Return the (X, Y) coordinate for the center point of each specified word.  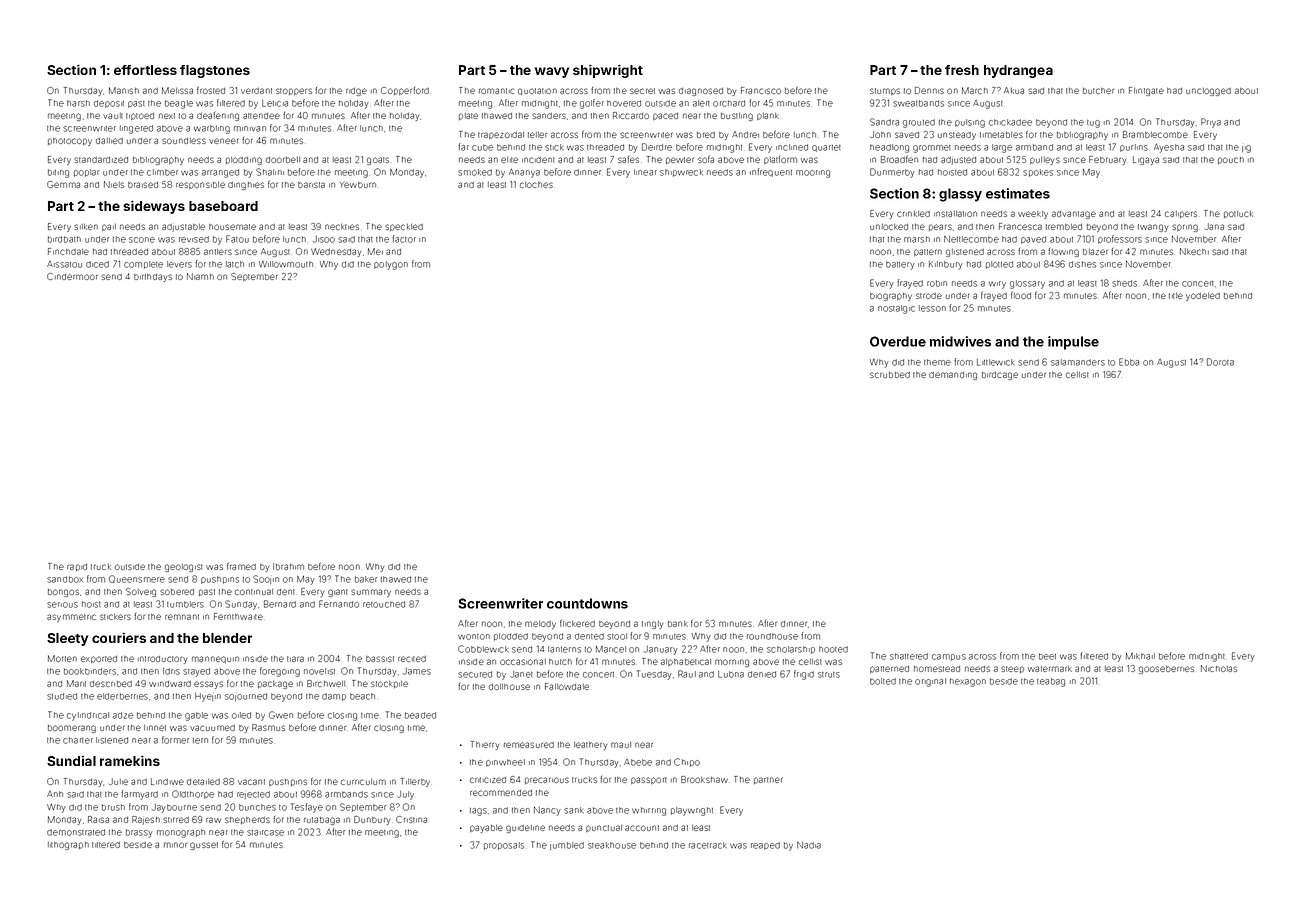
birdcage (1000, 376)
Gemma (63, 184)
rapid (77, 567)
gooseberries (1166, 670)
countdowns (587, 603)
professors (1120, 239)
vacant (251, 782)
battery (900, 265)
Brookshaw (704, 779)
